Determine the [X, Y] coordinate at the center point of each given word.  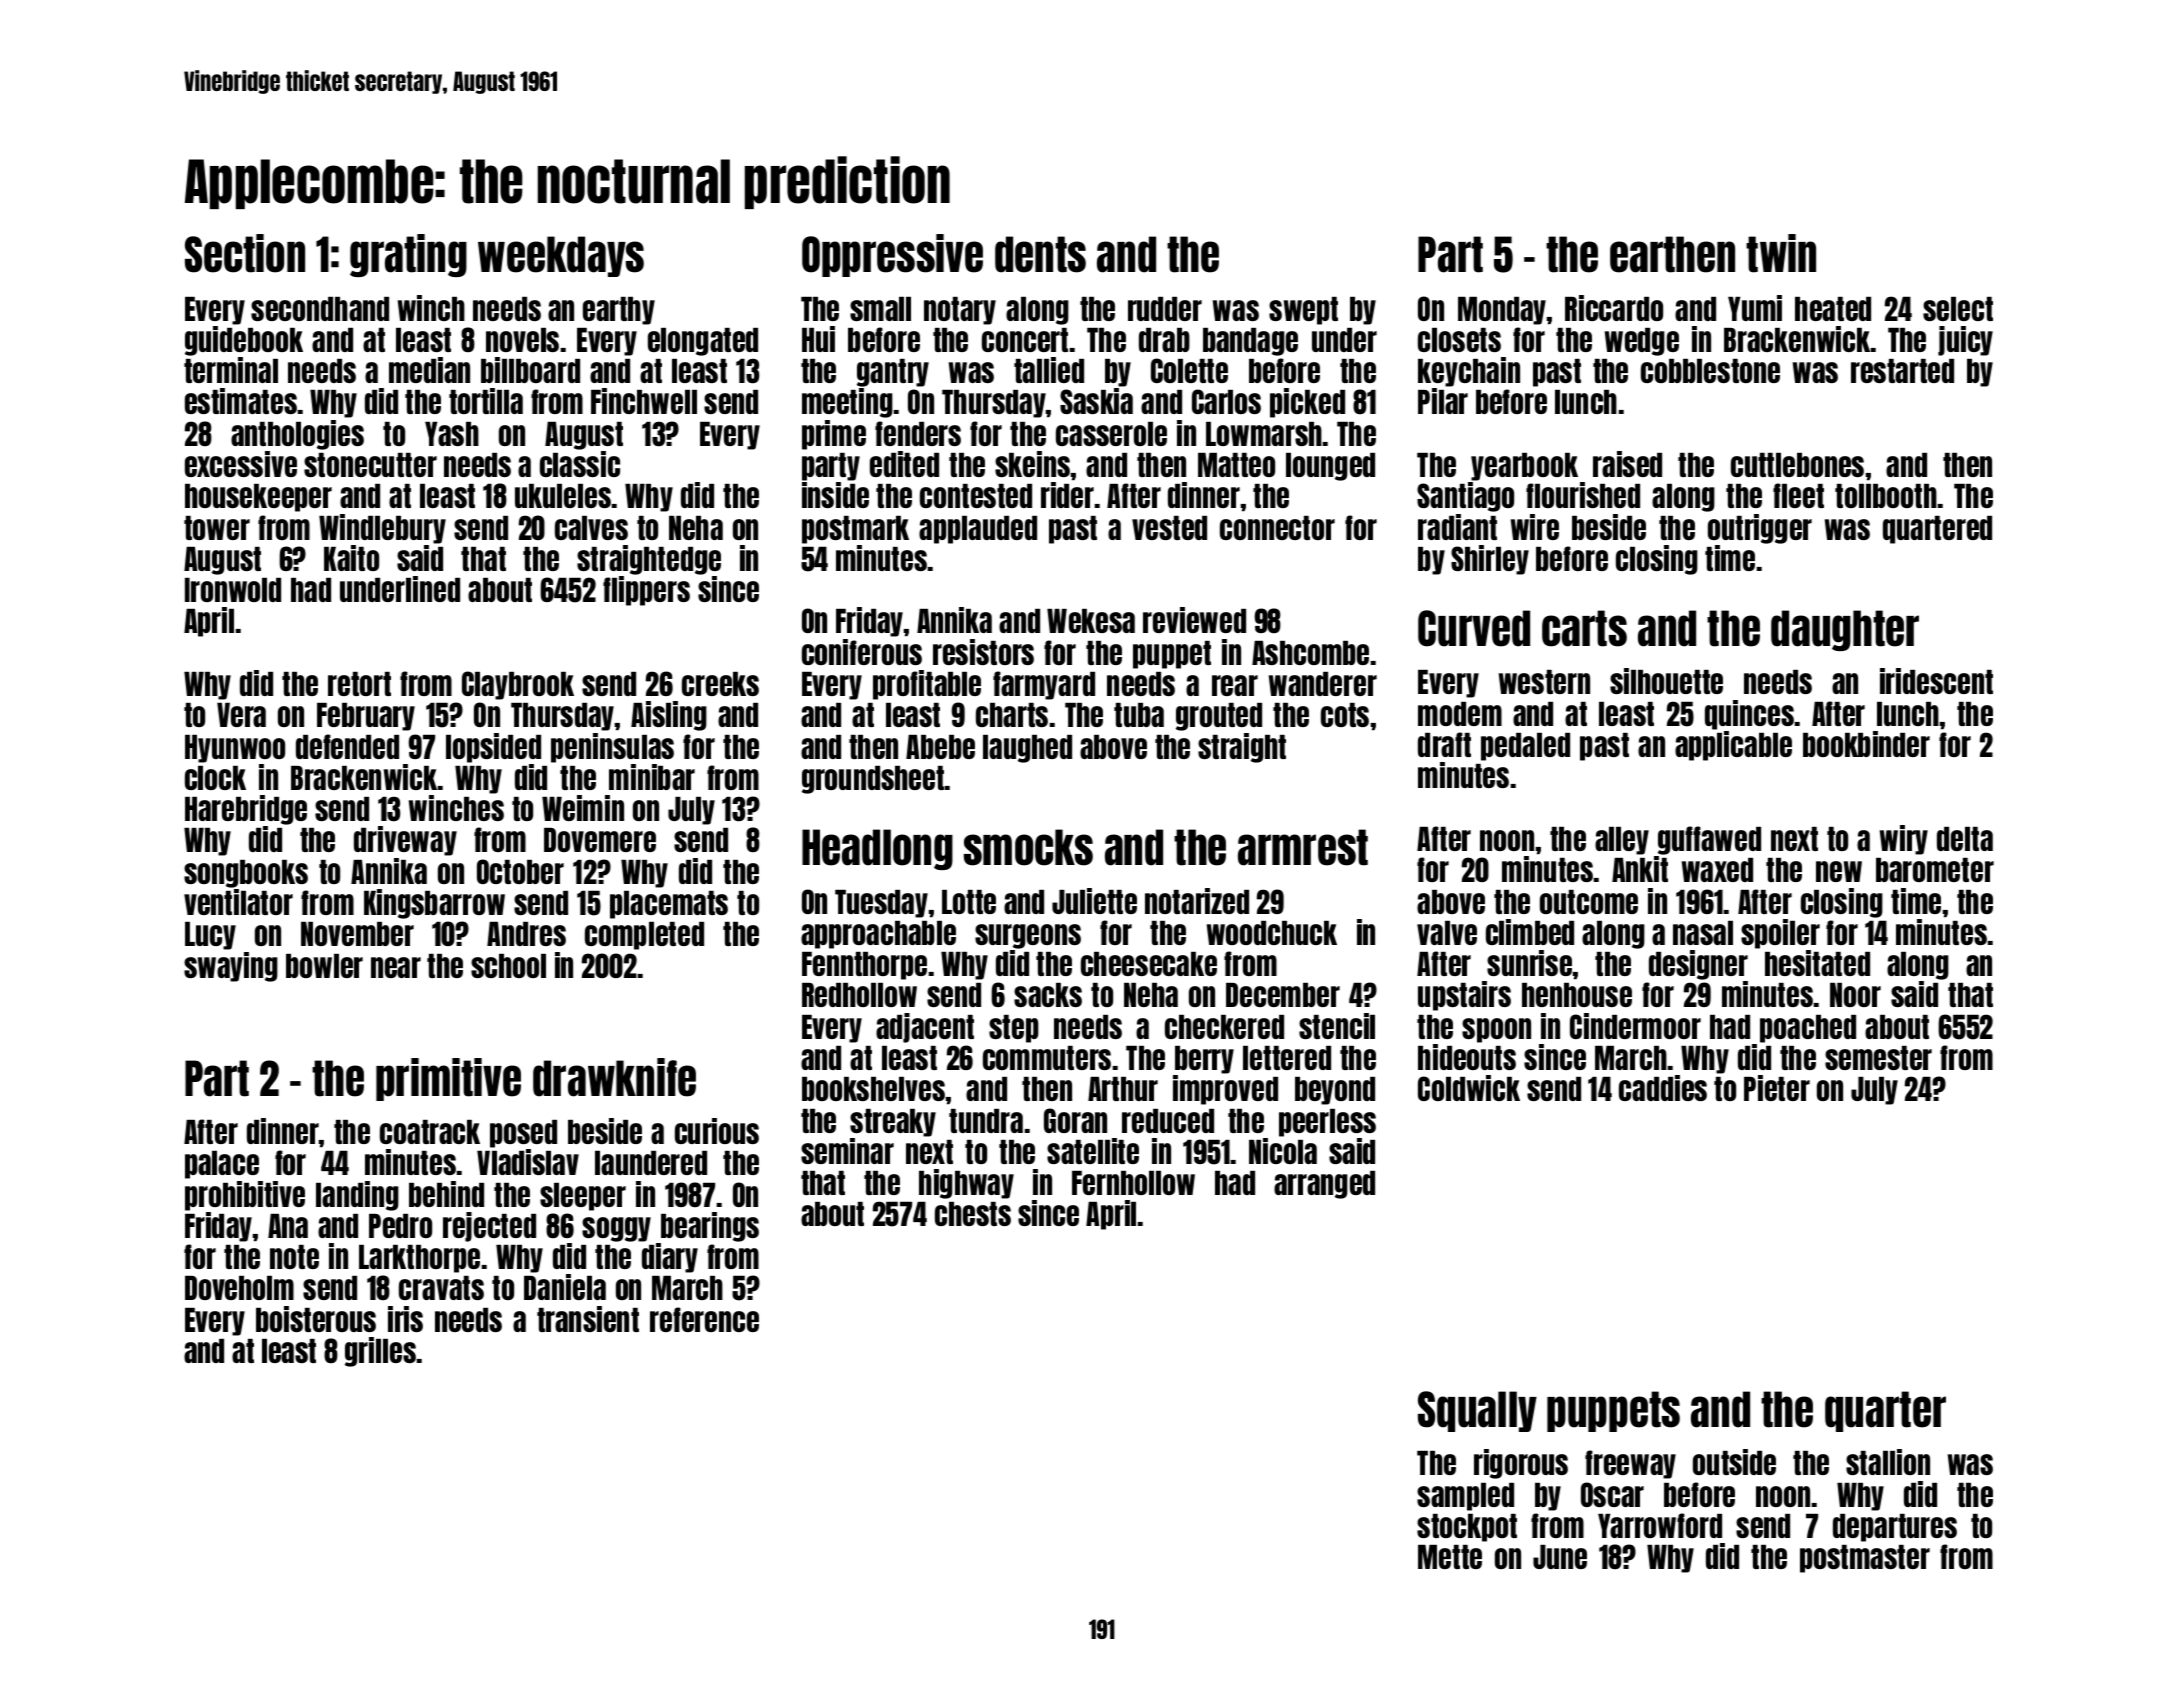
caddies [1663, 1088]
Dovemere [600, 840]
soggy [616, 1229]
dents [1040, 254]
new [1839, 871]
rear [1235, 685]
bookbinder [1866, 744]
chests [973, 1214]
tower [217, 528]
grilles [381, 1352]
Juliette [1094, 901]
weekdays [561, 256]
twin [1781, 253]
